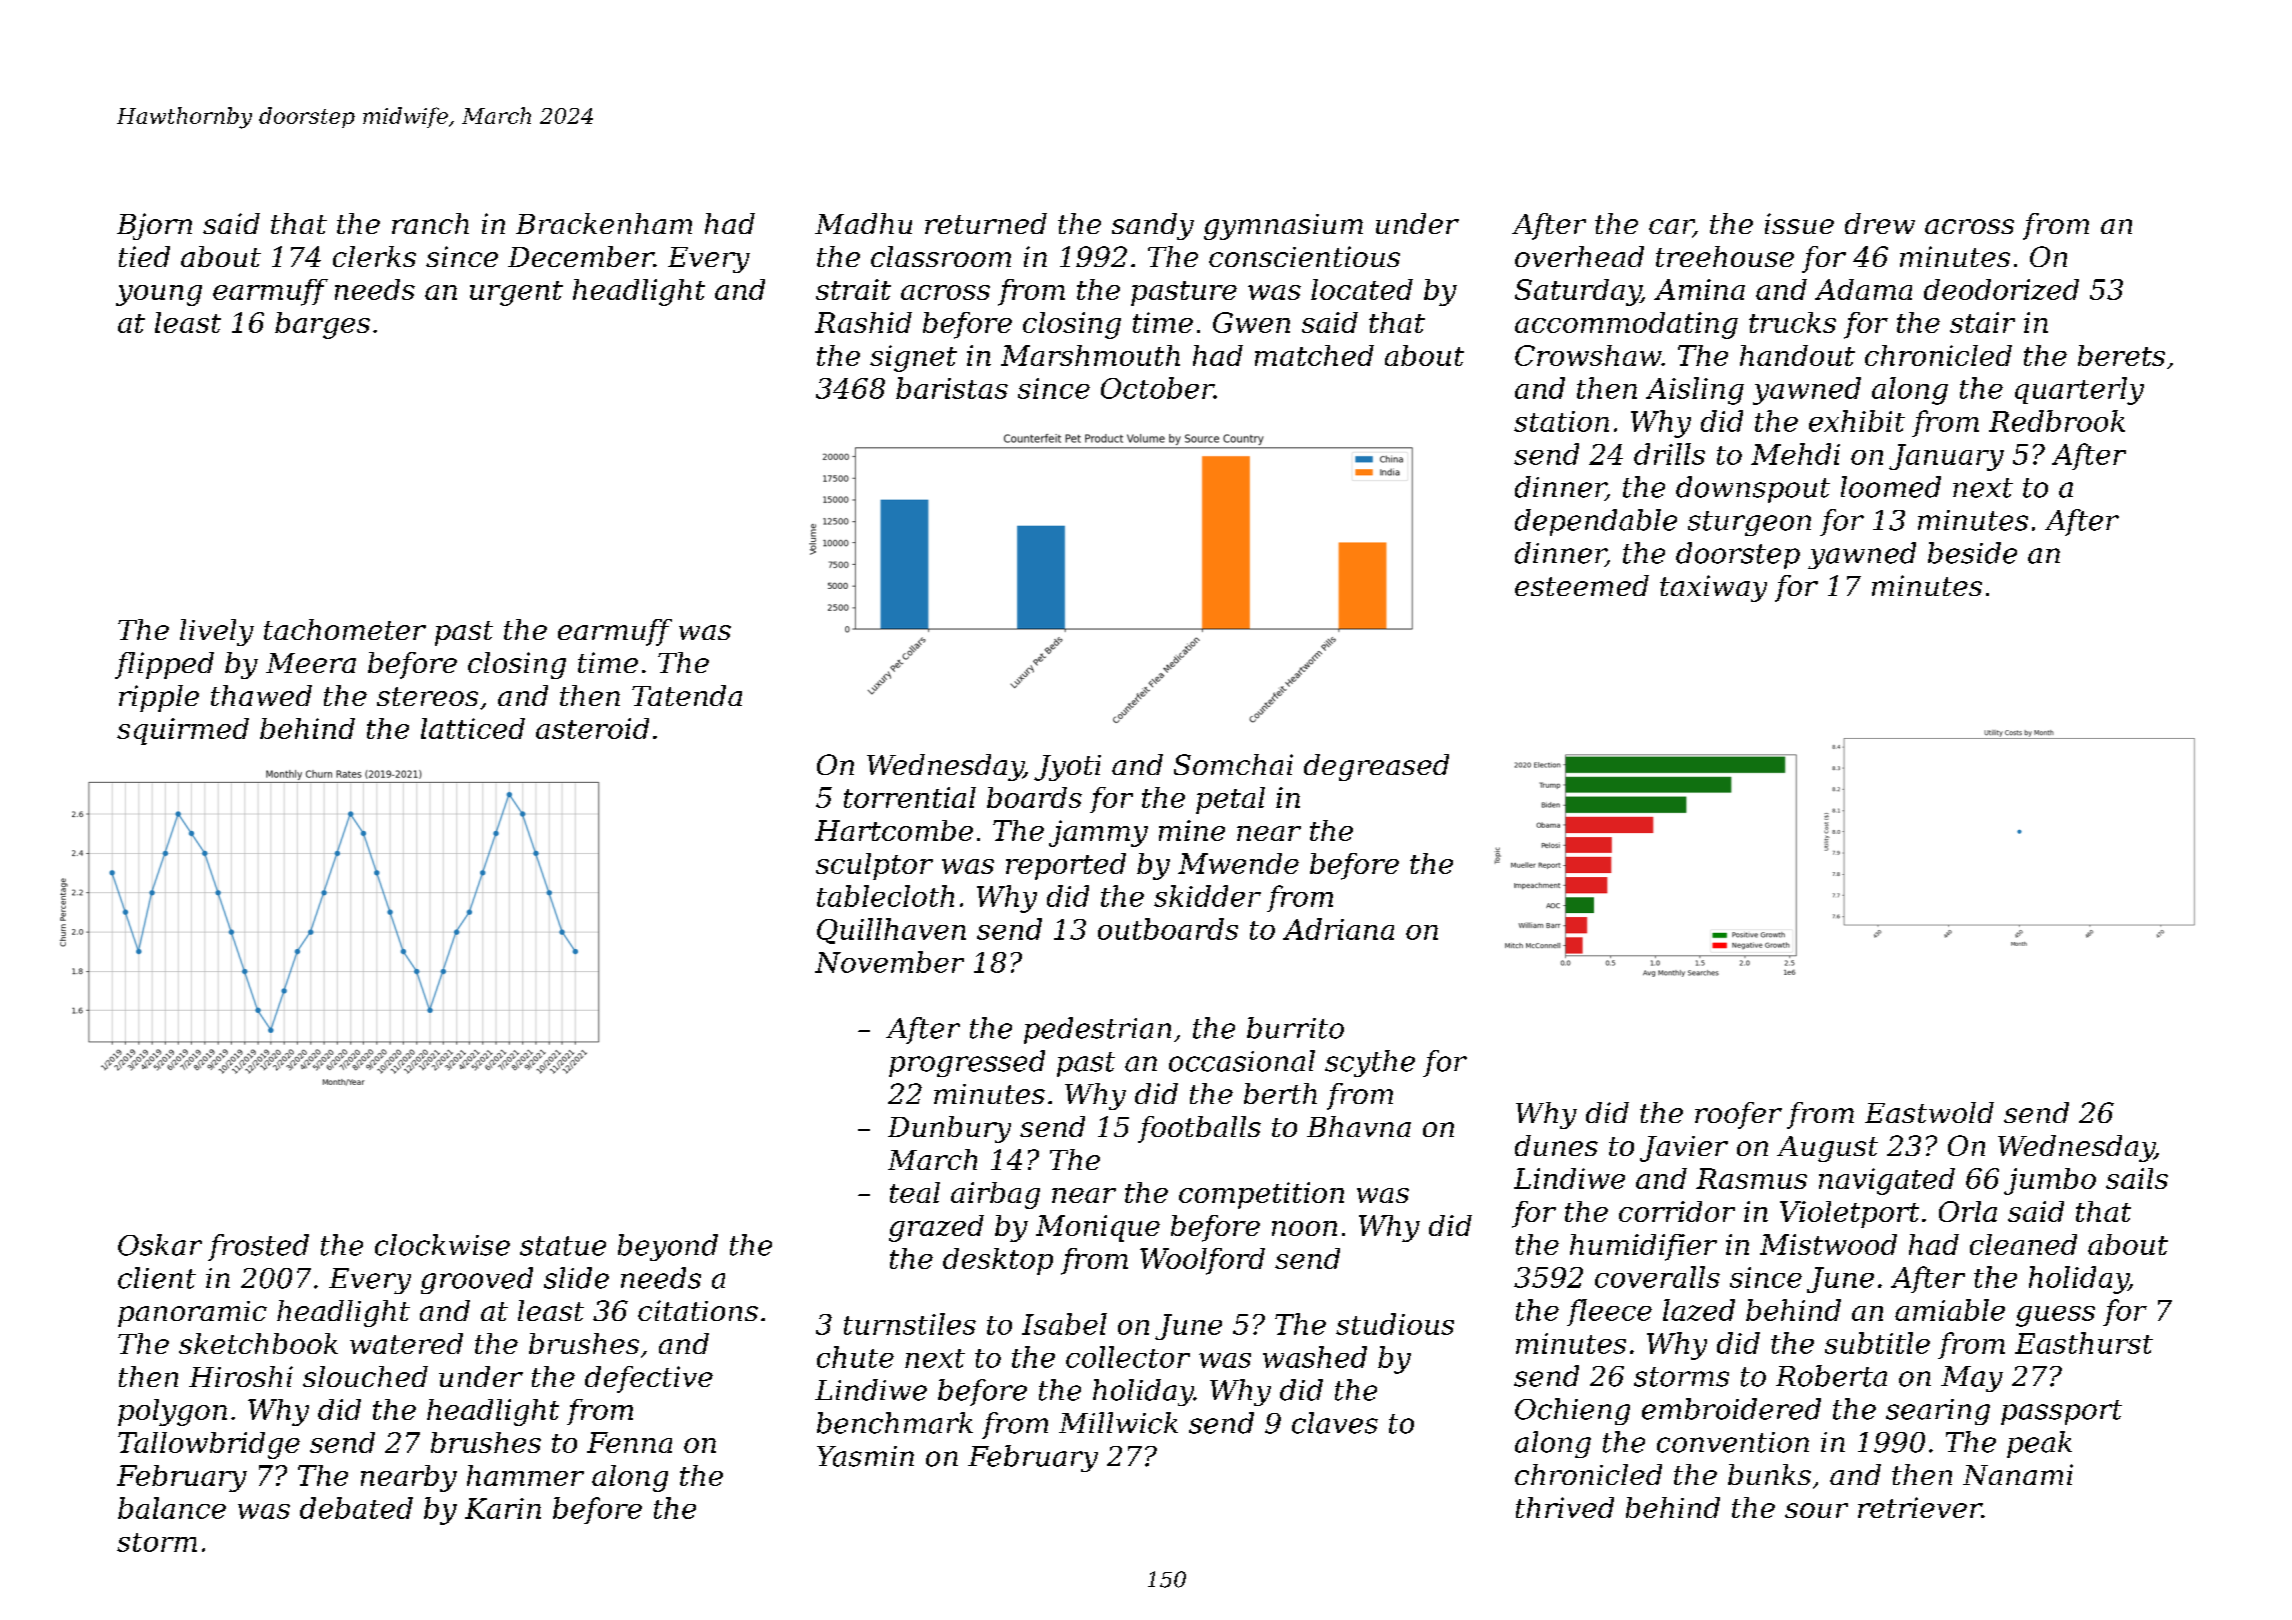  Describe the element at coordinates (952, 388) in the screenshot. I see `baristas` at that location.
